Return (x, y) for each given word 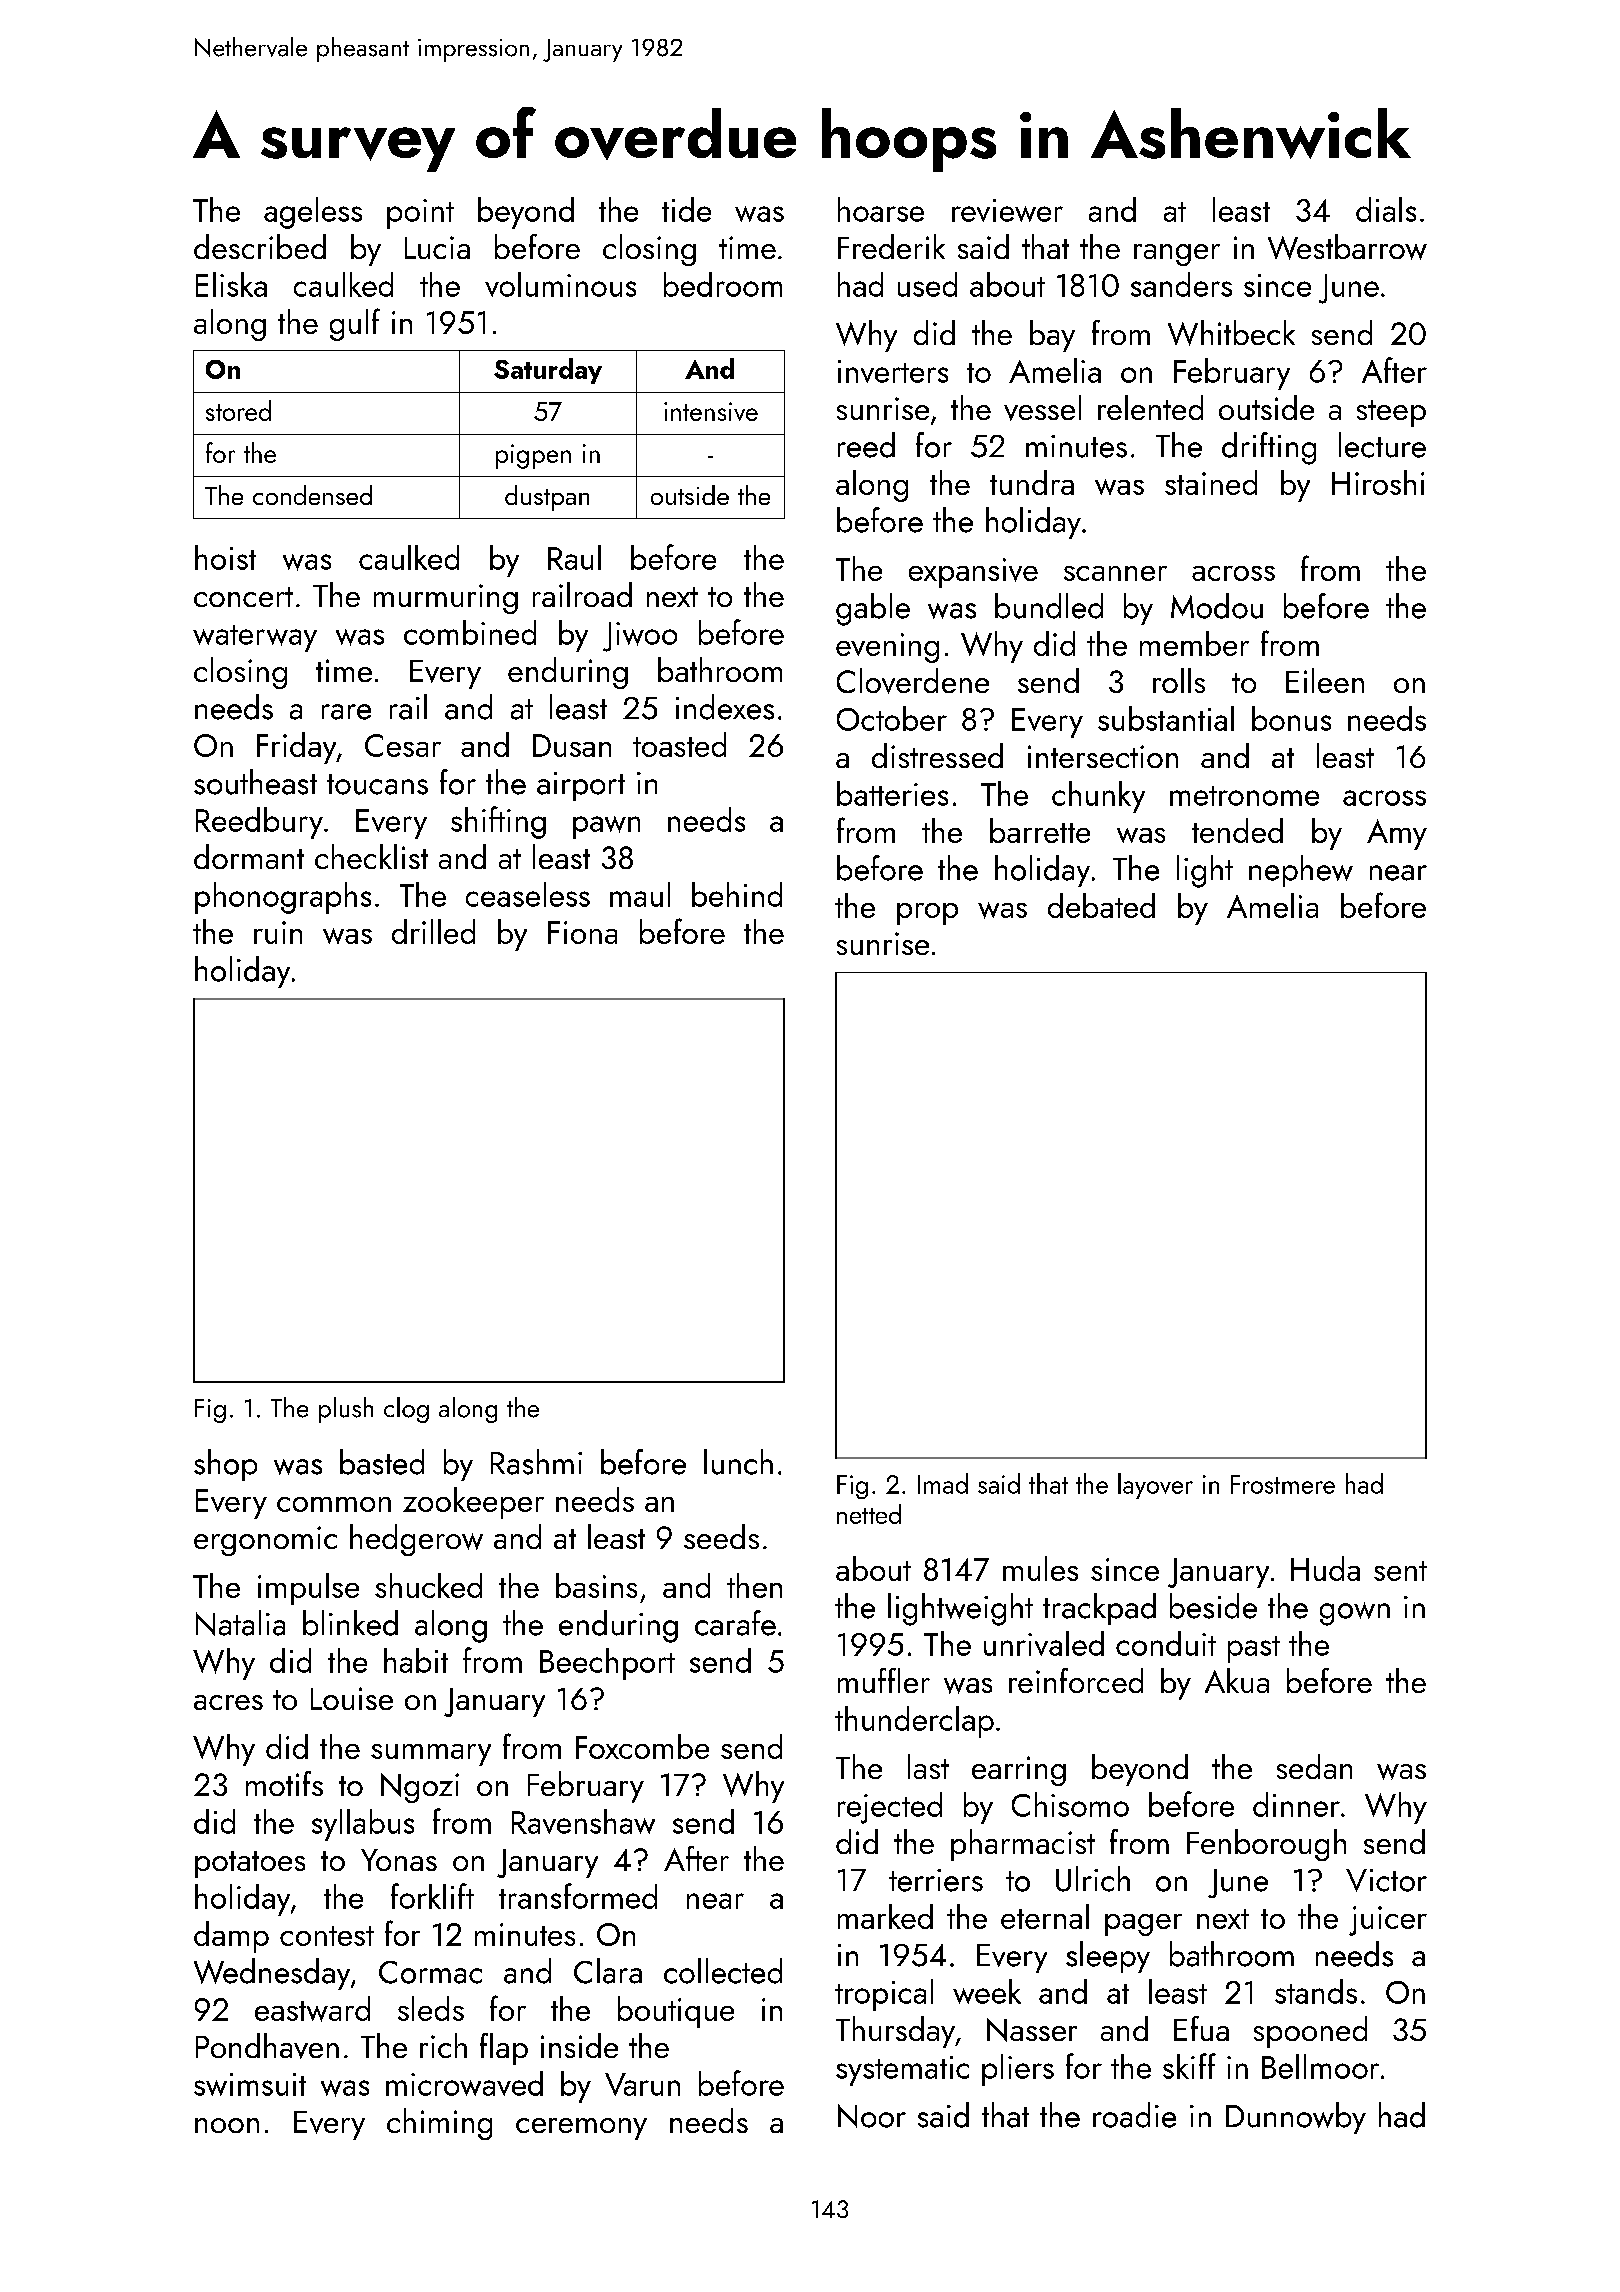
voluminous (560, 284)
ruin (278, 932)
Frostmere (1283, 1484)
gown (1355, 1614)
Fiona (582, 932)
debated (1101, 905)
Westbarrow (1347, 247)
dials (1386, 209)
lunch (738, 1462)
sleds (431, 2008)
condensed (312, 495)
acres (228, 1702)
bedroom (723, 284)
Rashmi (536, 1462)
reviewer (1007, 210)
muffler (884, 1680)
